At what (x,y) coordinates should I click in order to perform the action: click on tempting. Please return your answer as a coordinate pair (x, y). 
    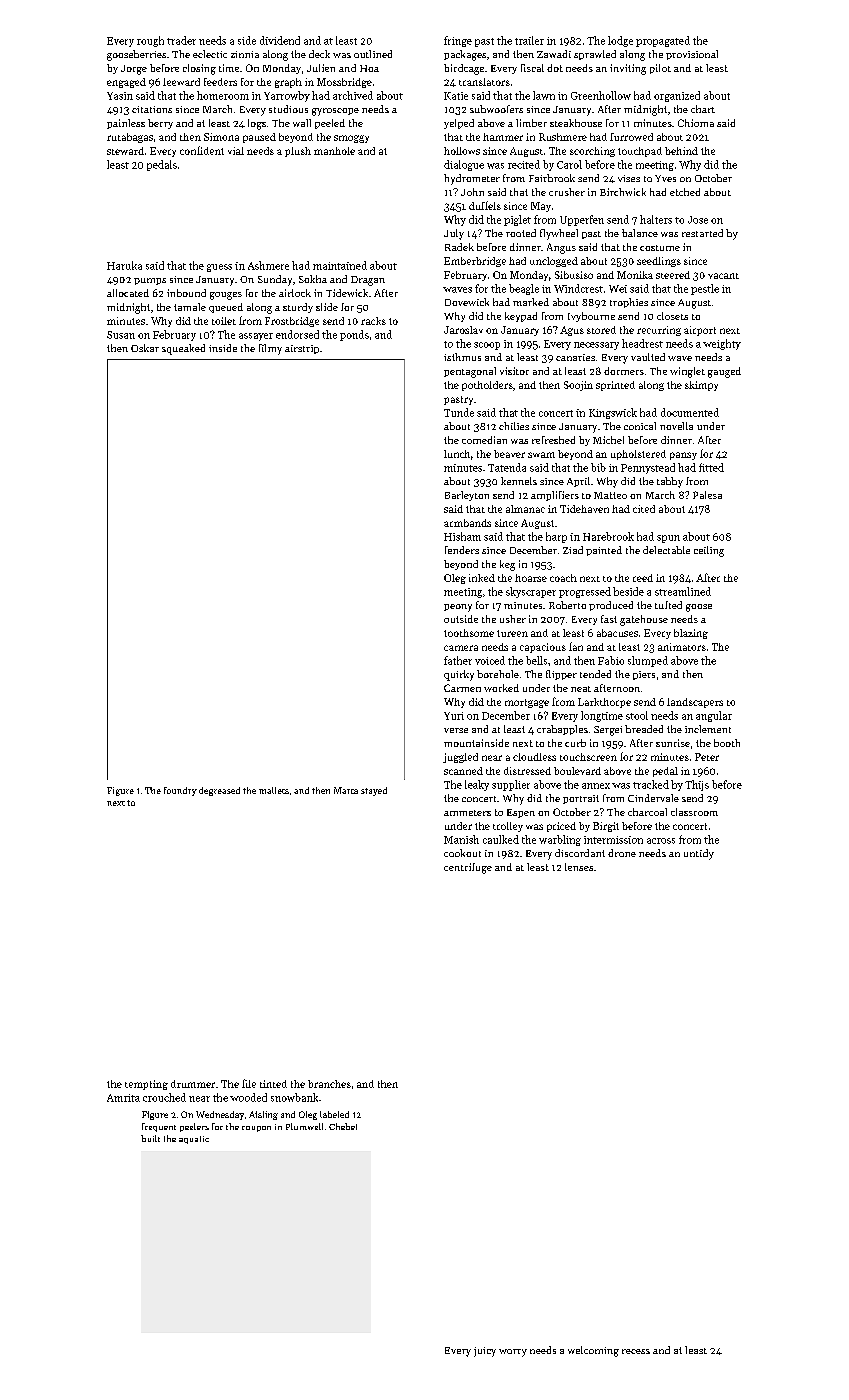
    Looking at the image, I should click on (146, 1085).
